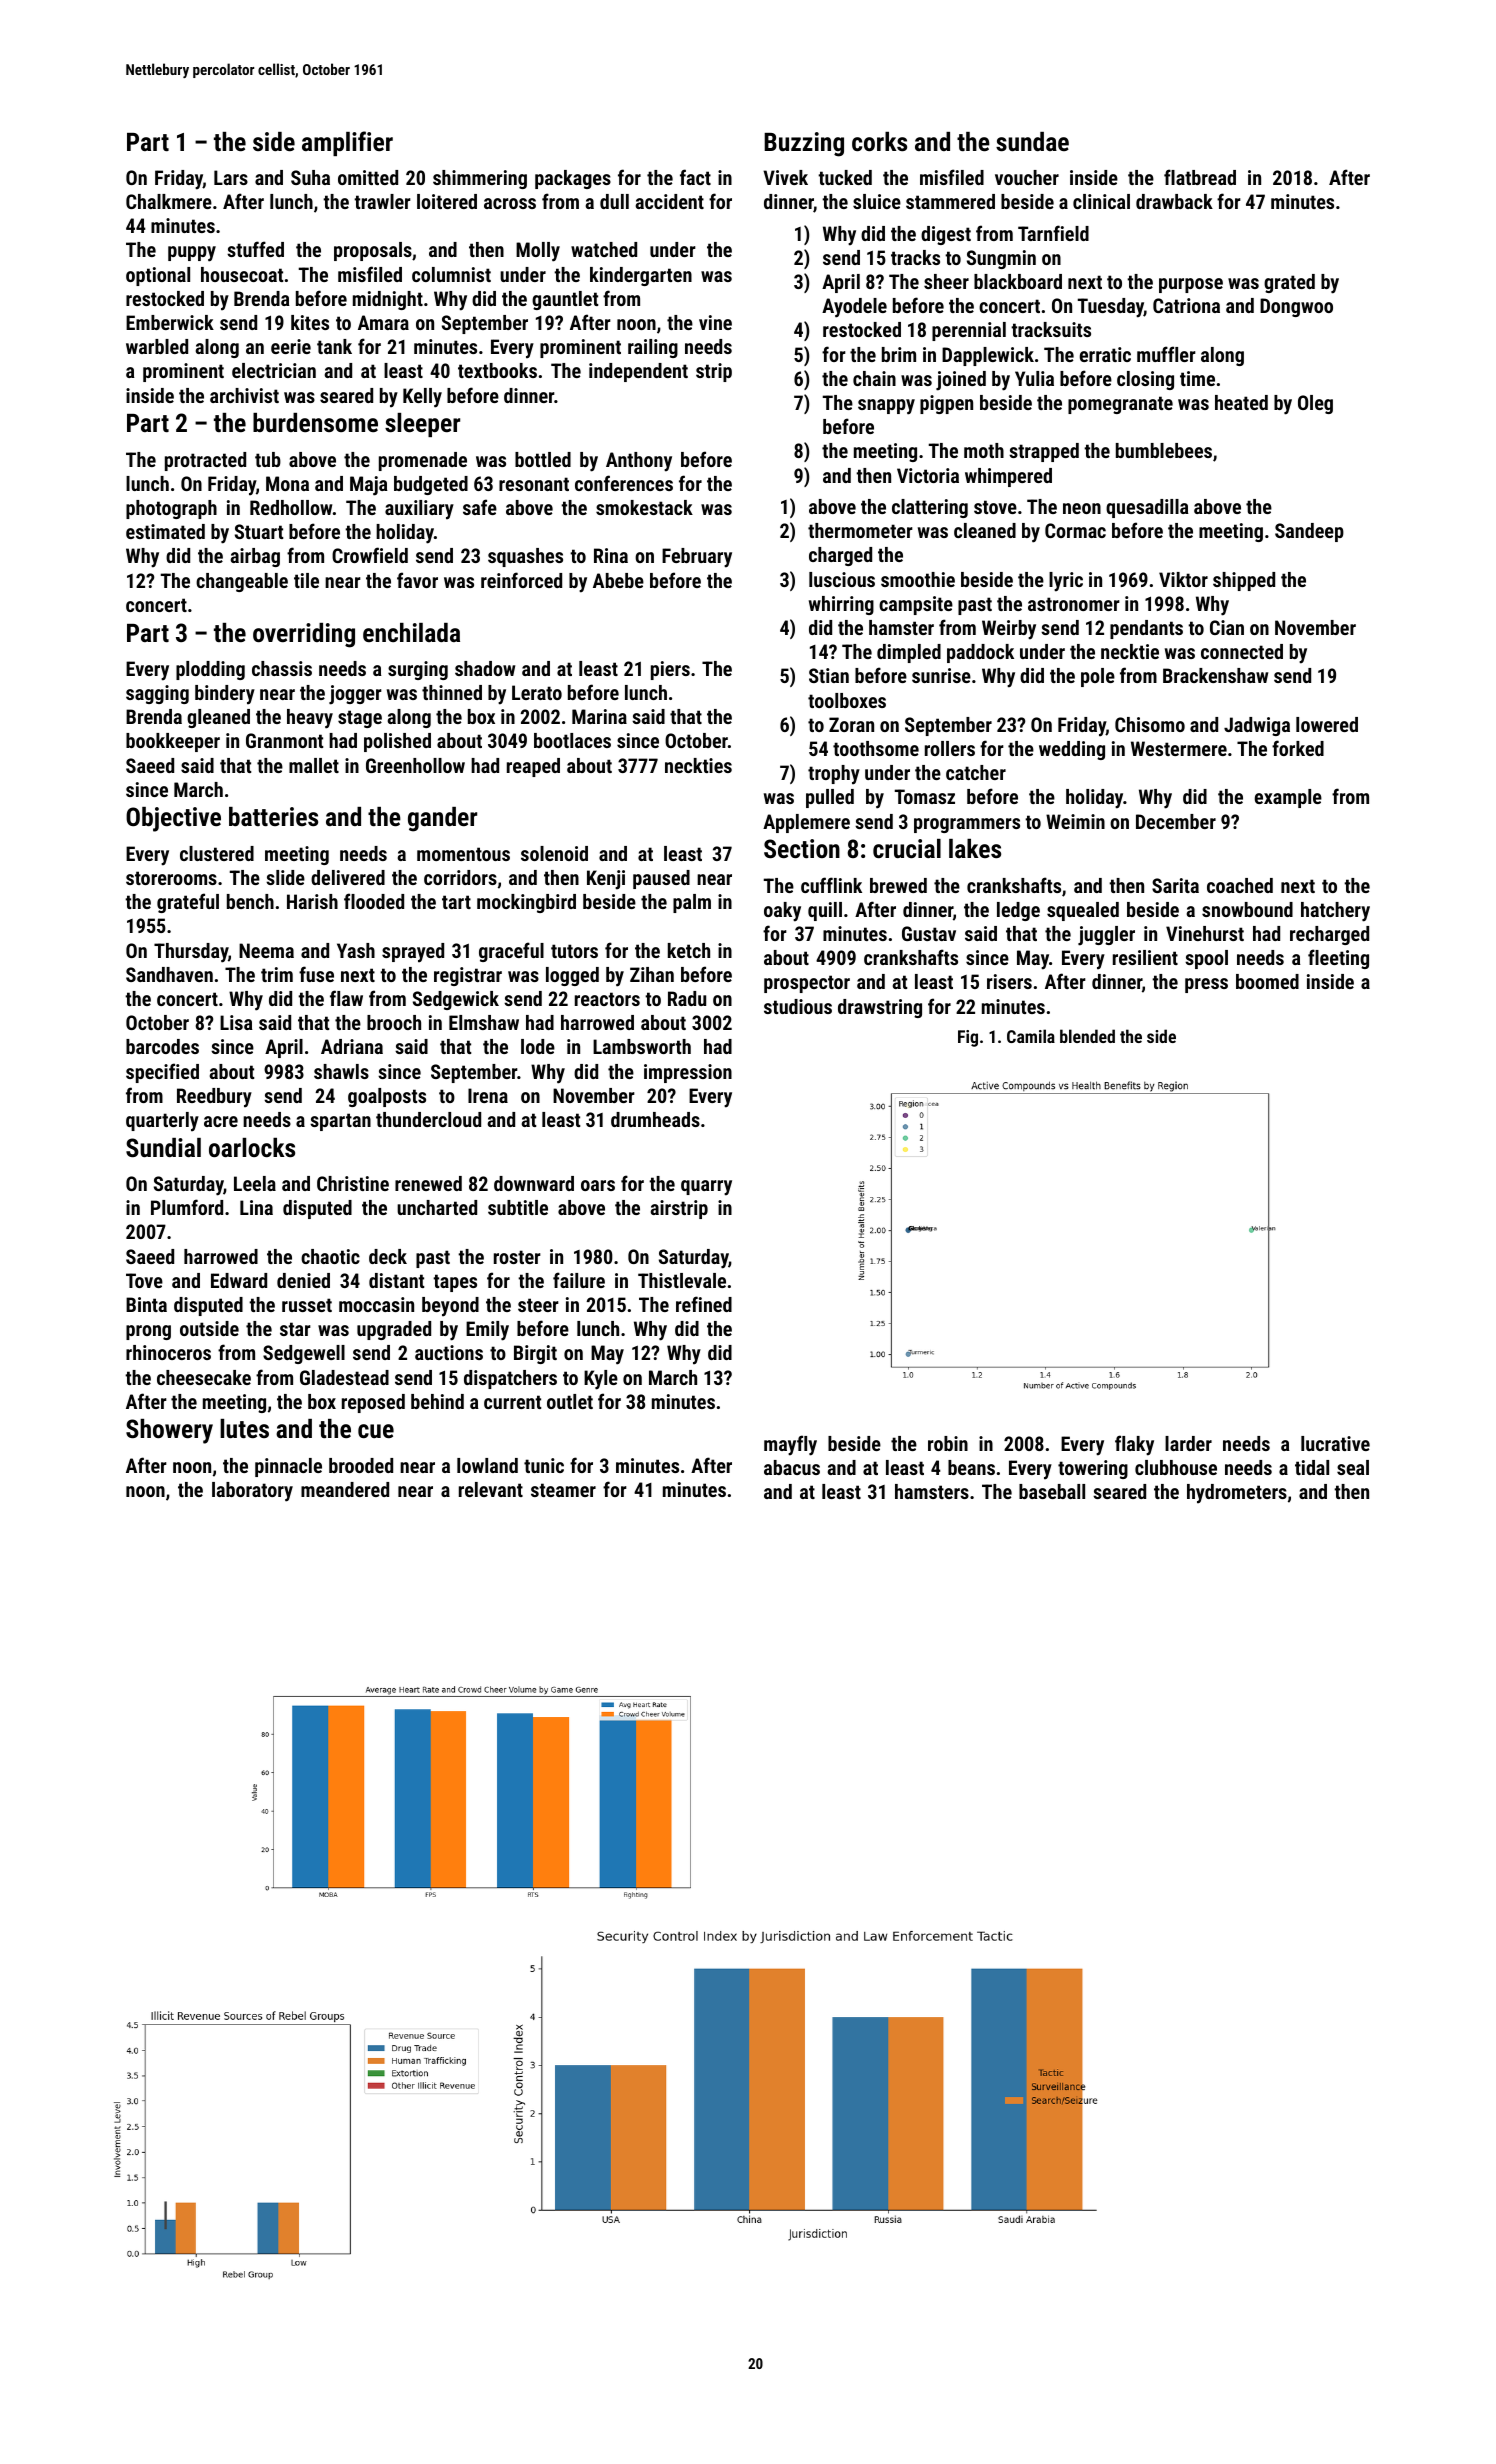 The image size is (1496, 2464). I want to click on Plumford, so click(187, 1207).
